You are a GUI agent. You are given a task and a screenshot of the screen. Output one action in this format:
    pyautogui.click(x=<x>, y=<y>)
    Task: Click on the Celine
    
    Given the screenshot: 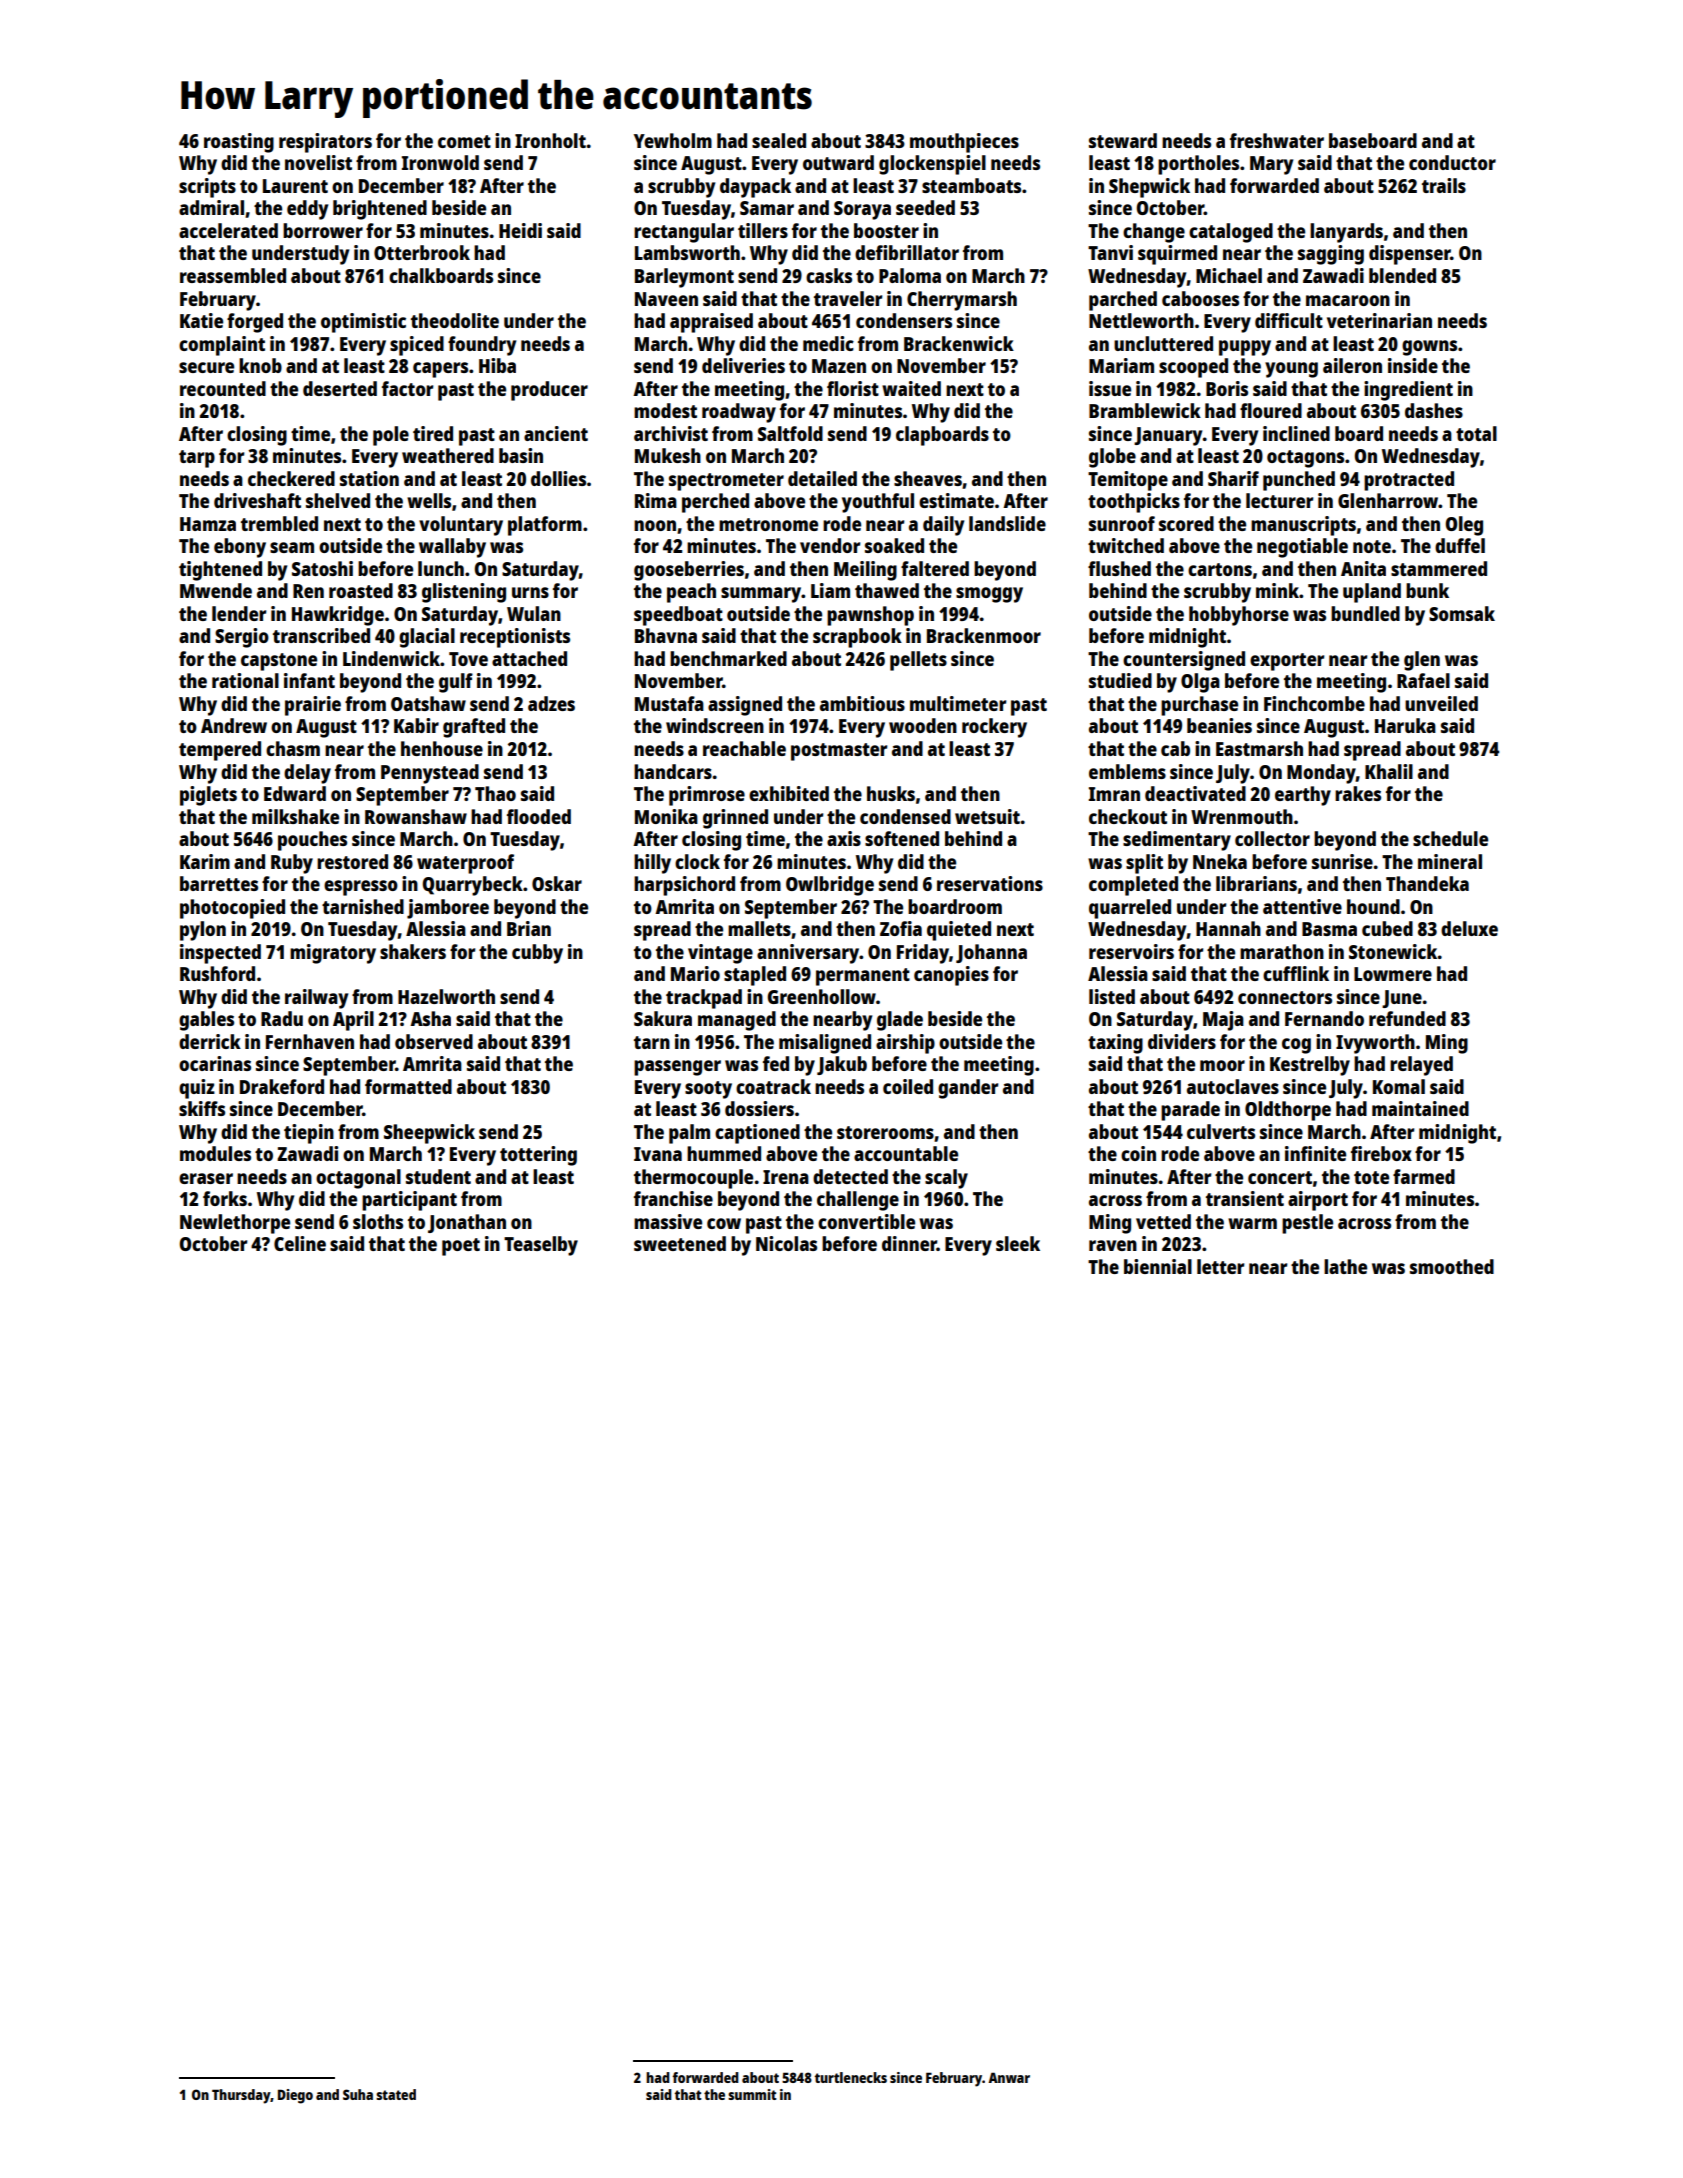 What is the action you would take?
    pyautogui.click(x=300, y=1243)
